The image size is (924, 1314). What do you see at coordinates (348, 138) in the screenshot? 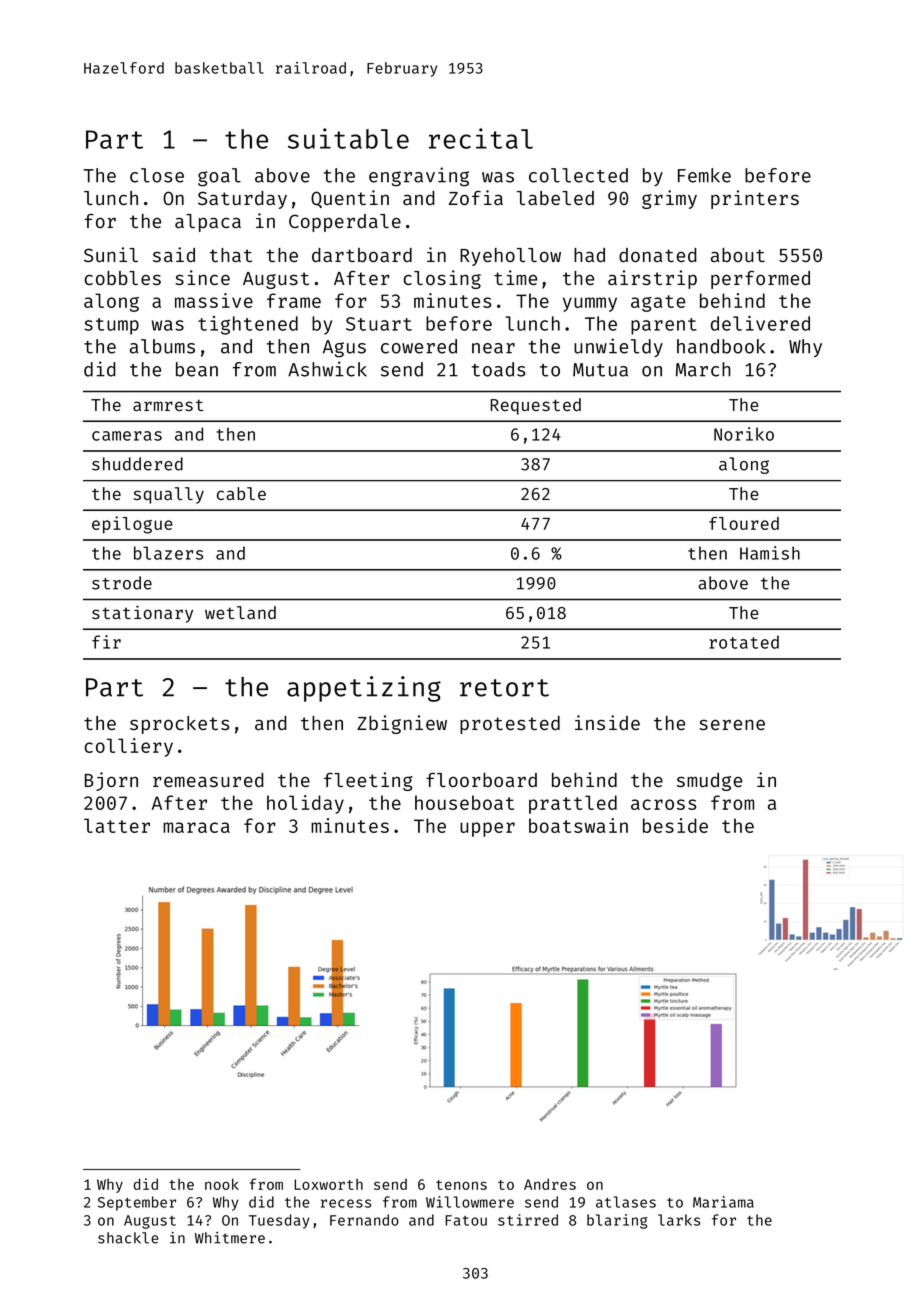
I see `suitable` at bounding box center [348, 138].
